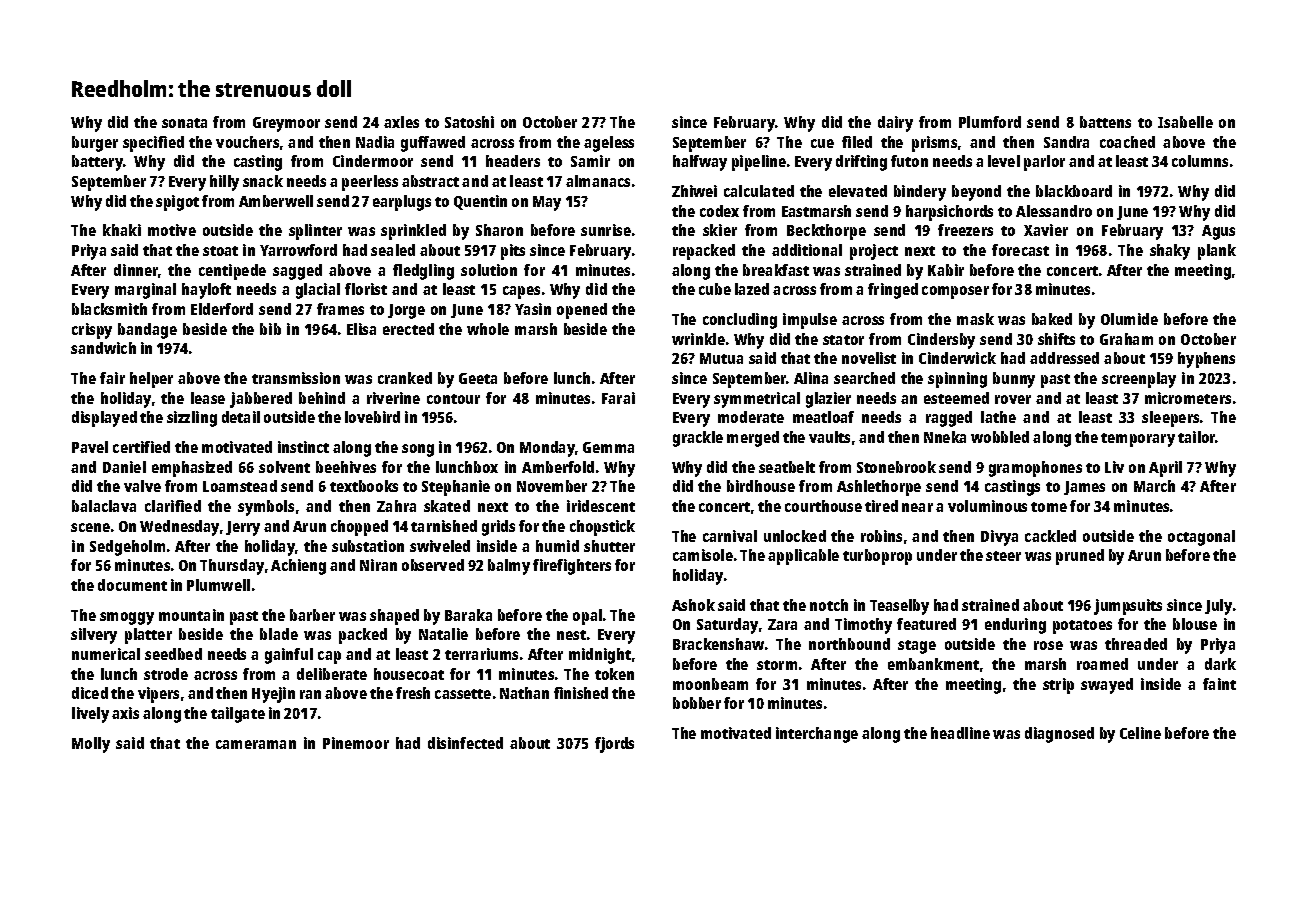  What do you see at coordinates (286, 124) in the page?
I see `Greymoor` at bounding box center [286, 124].
